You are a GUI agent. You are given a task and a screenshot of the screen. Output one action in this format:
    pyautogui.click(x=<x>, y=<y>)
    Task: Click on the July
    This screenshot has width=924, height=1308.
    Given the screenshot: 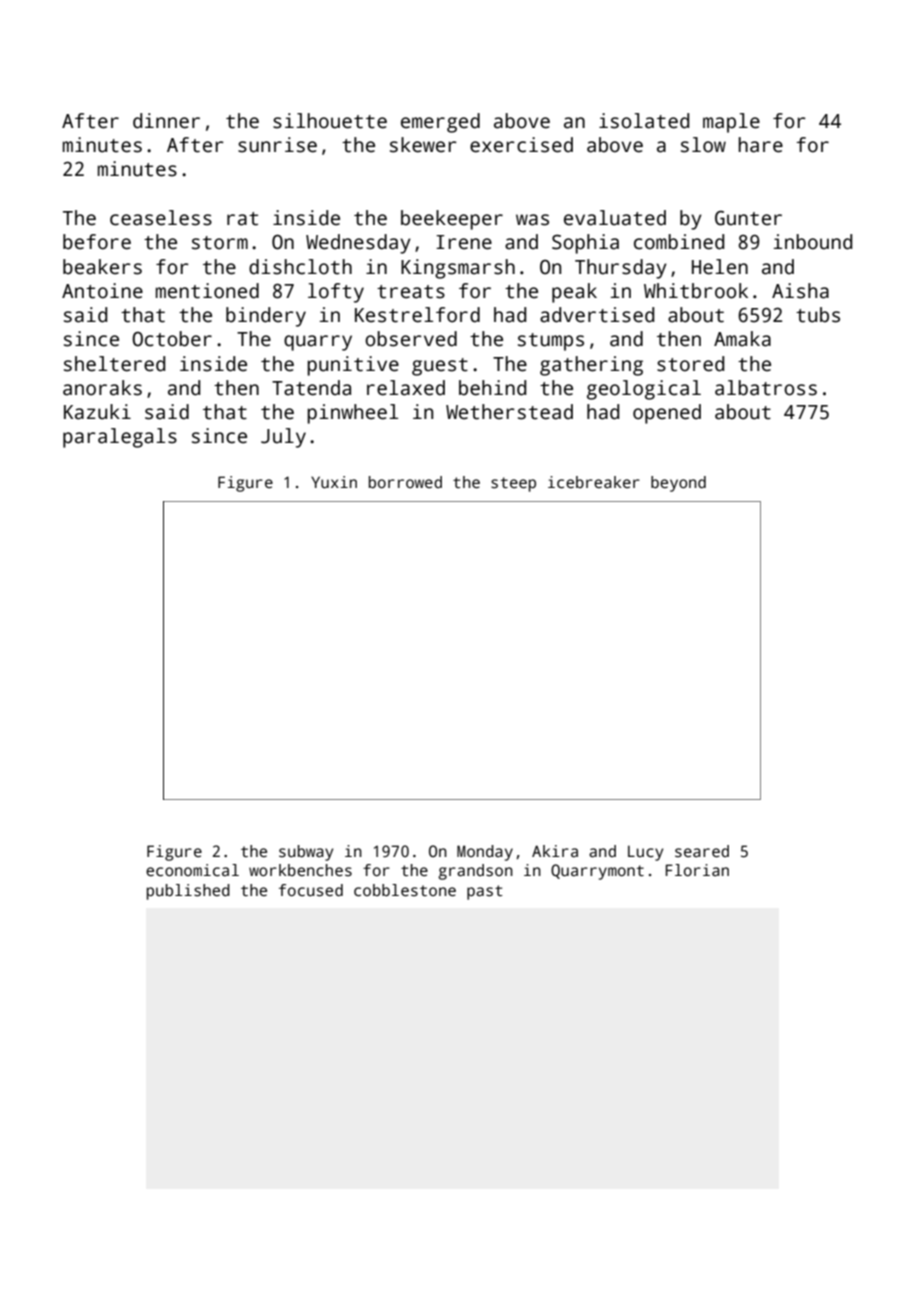 What is the action you would take?
    pyautogui.click(x=283, y=438)
